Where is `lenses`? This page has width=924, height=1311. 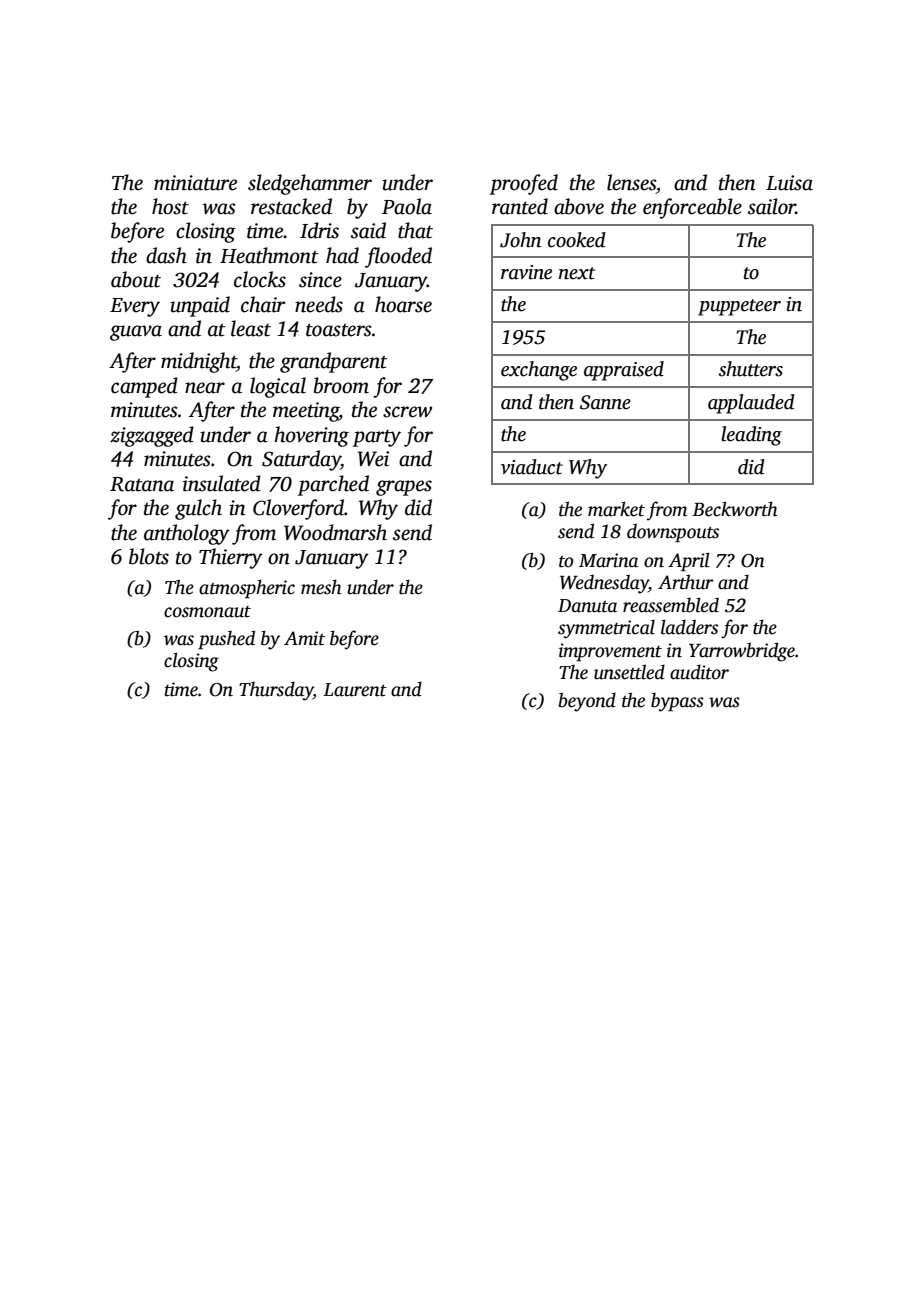
lenses is located at coordinates (631, 182).
